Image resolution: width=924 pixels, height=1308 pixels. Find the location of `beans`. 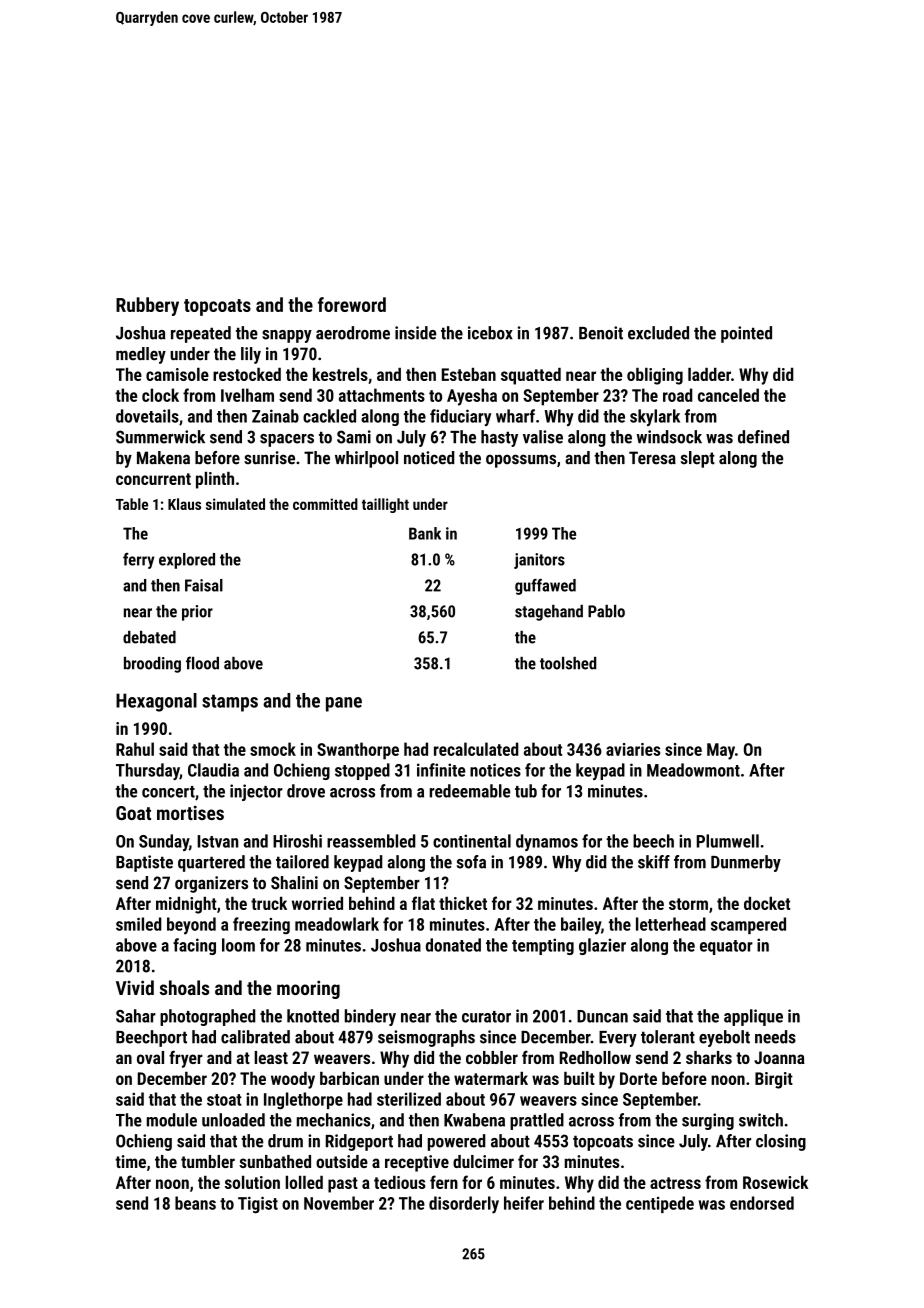

beans is located at coordinates (195, 1203).
